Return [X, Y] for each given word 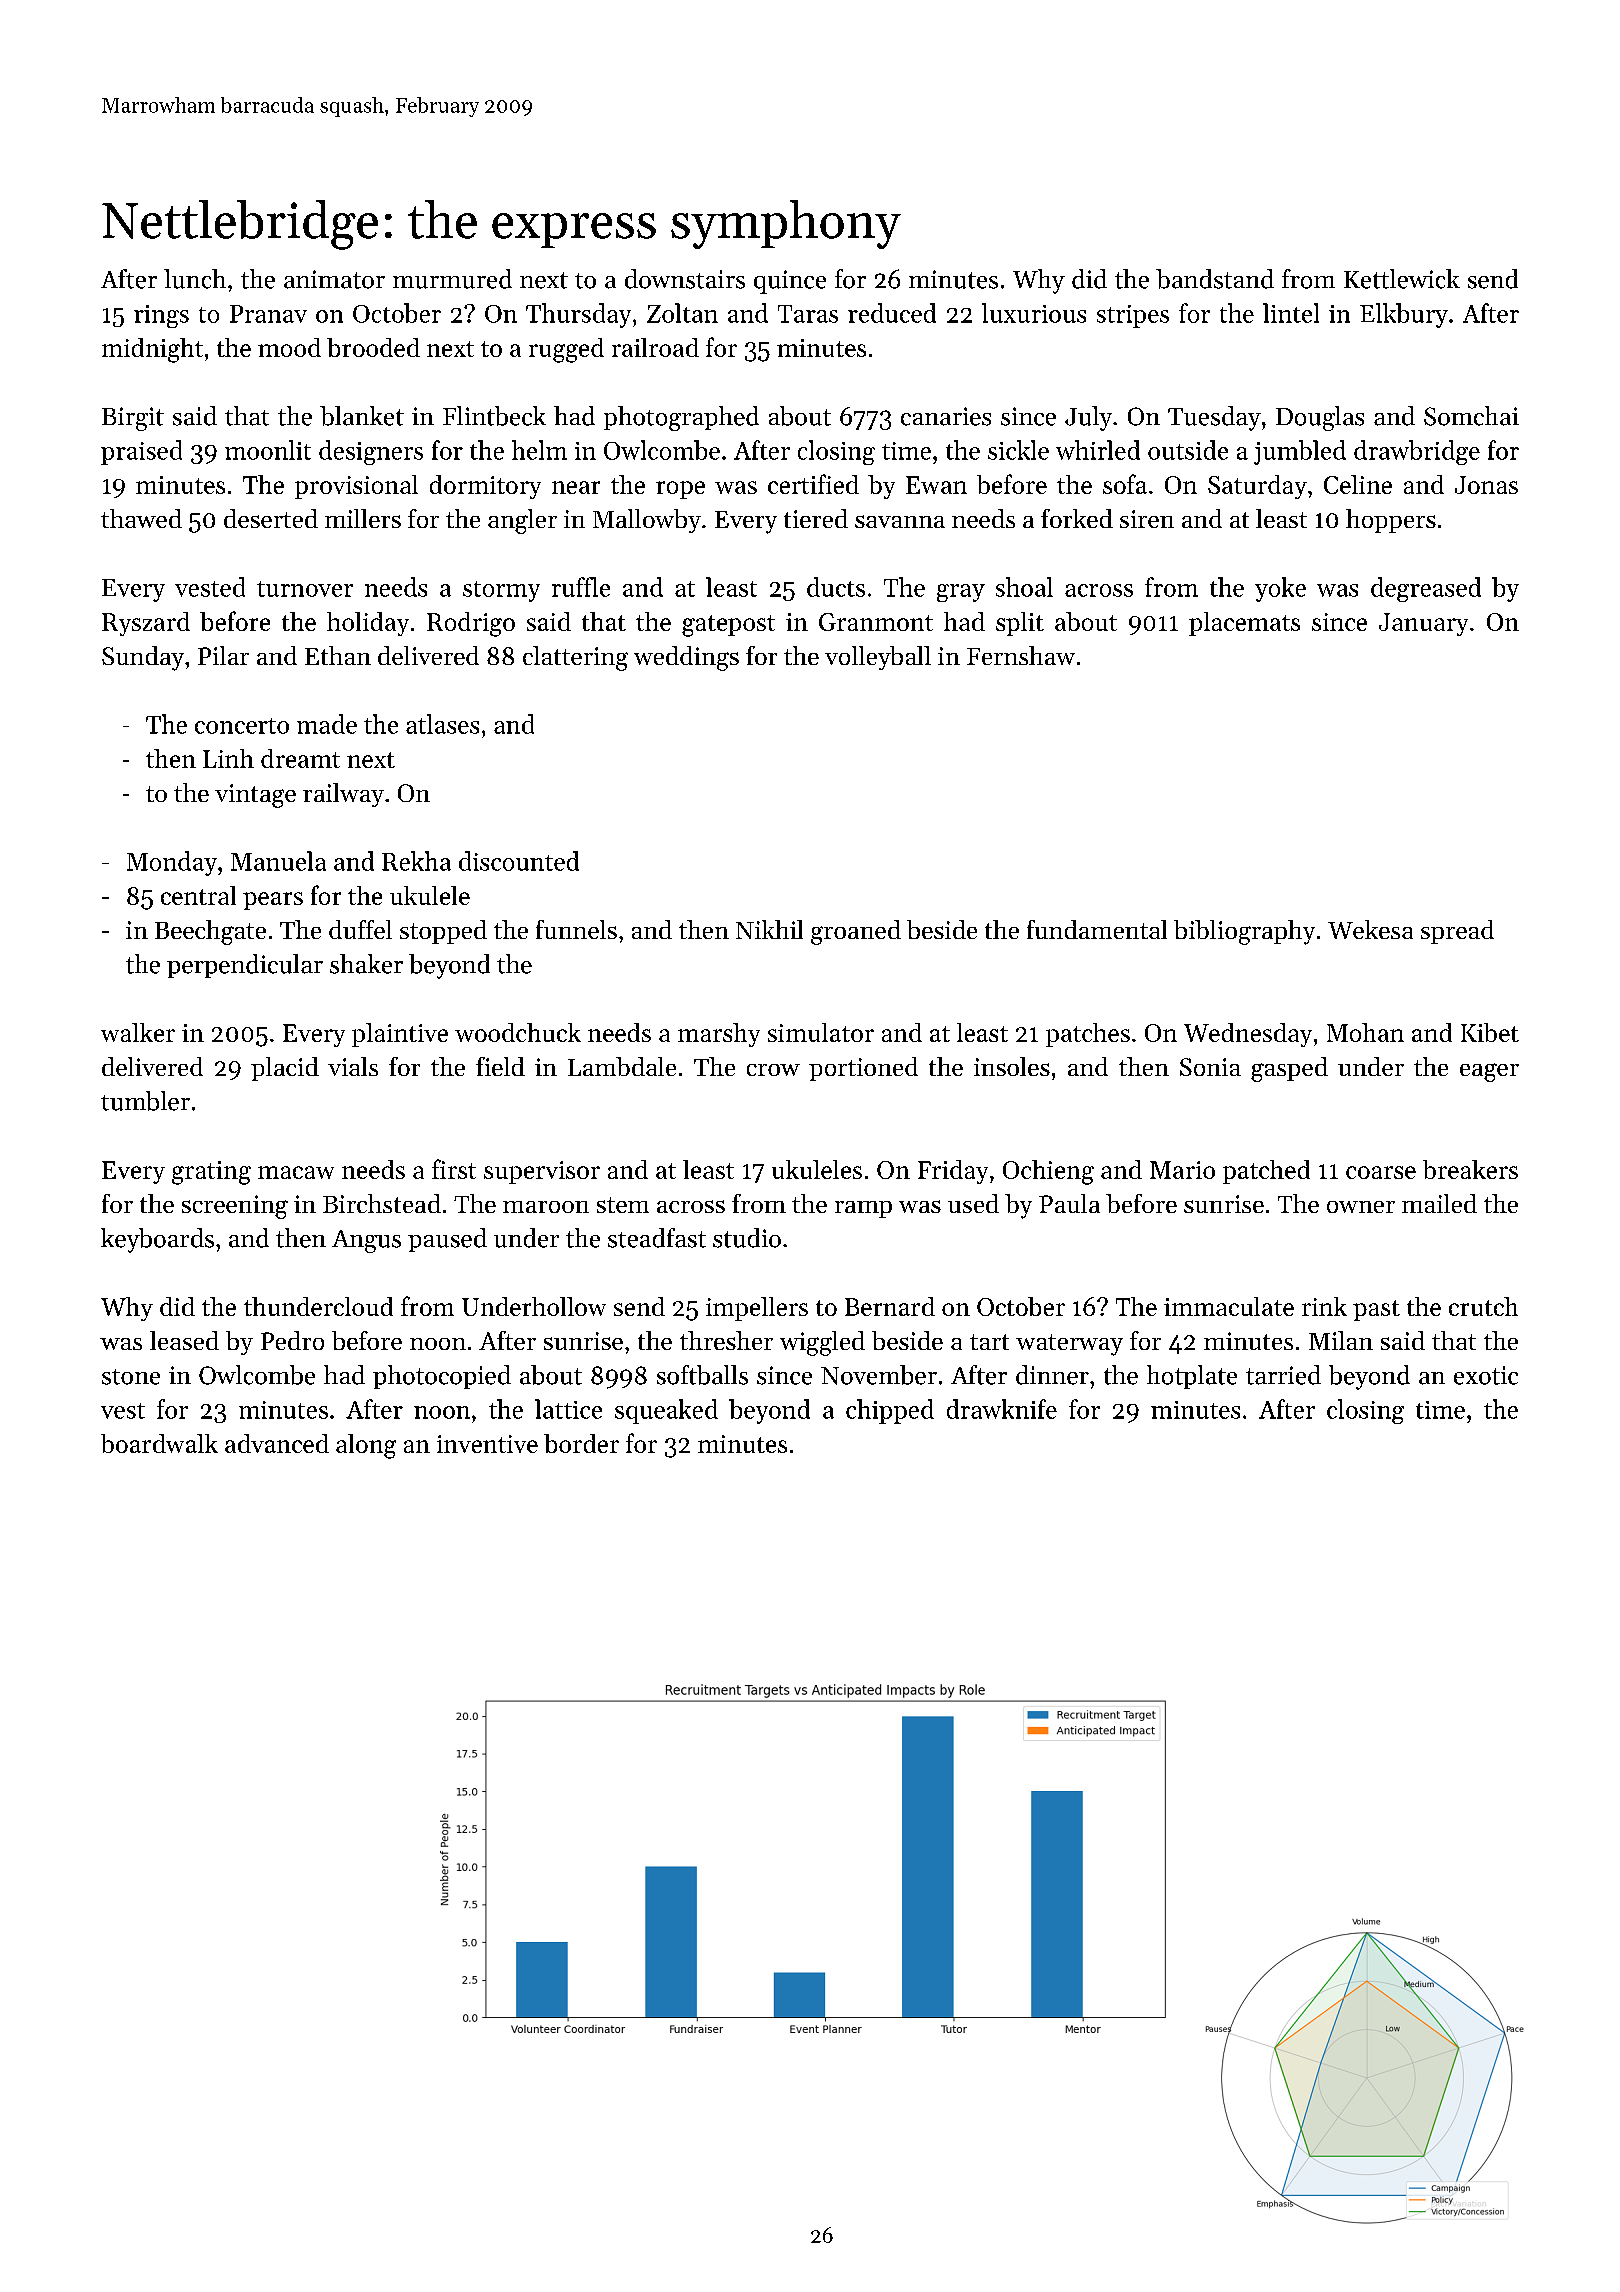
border [581, 1443]
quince [790, 282]
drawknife [1002, 1409]
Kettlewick [1402, 279]
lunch [195, 279]
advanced [277, 1443]
